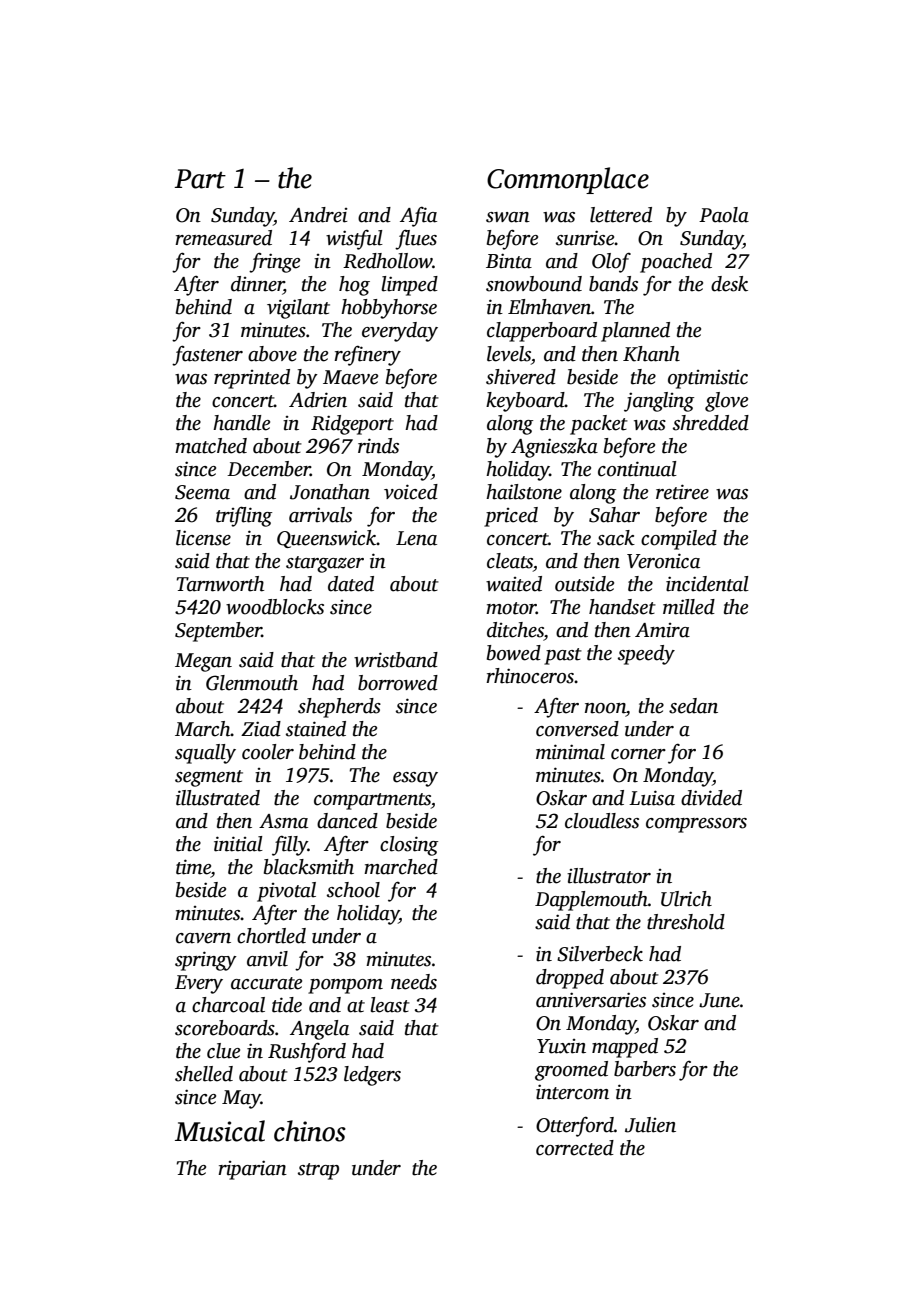  I want to click on Binta, so click(509, 261).
